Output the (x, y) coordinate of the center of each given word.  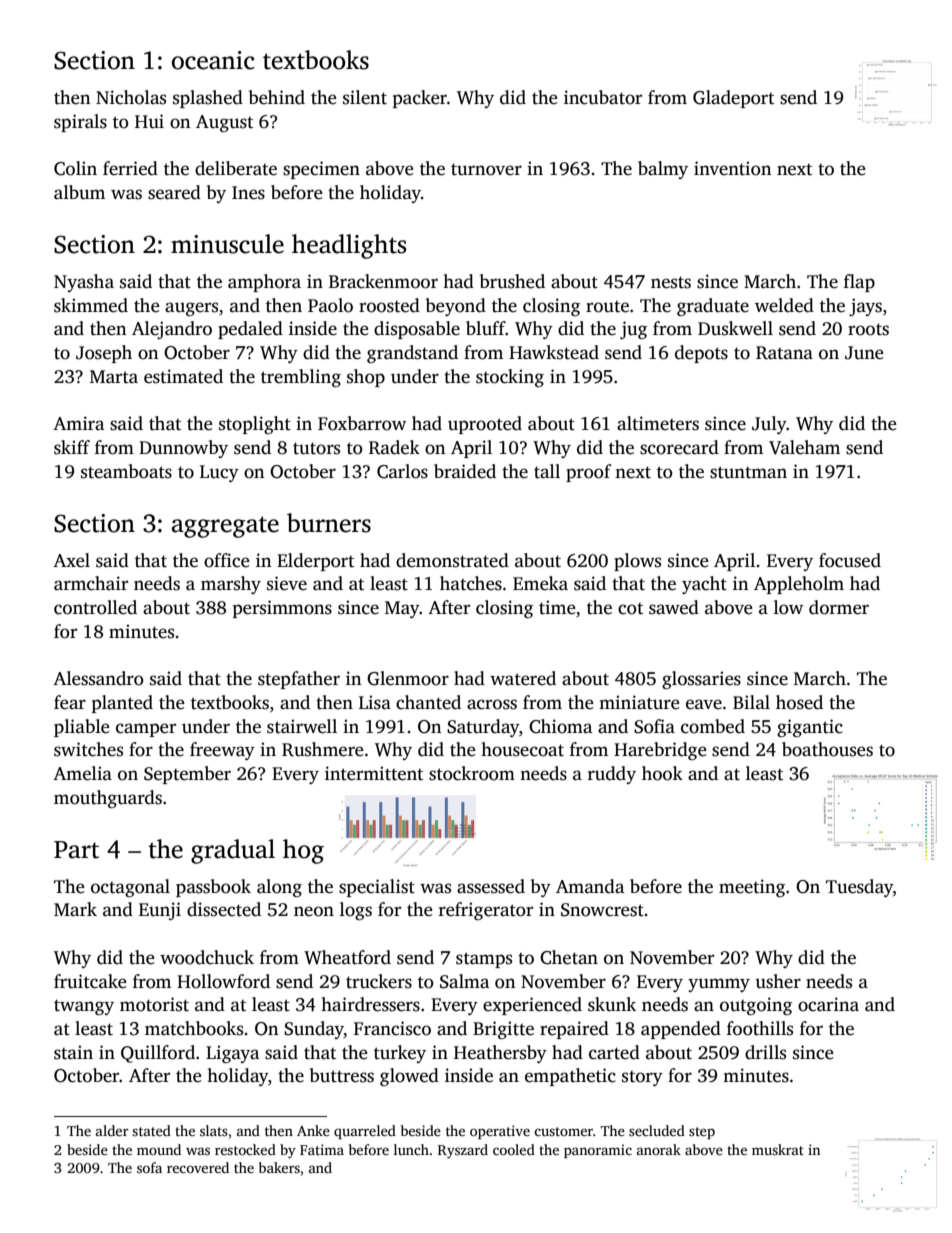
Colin (75, 168)
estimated (183, 376)
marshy (231, 585)
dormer (839, 607)
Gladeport (733, 99)
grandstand (412, 354)
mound (159, 1149)
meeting (752, 888)
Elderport (315, 562)
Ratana (784, 353)
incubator (603, 97)
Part (76, 850)
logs (356, 911)
